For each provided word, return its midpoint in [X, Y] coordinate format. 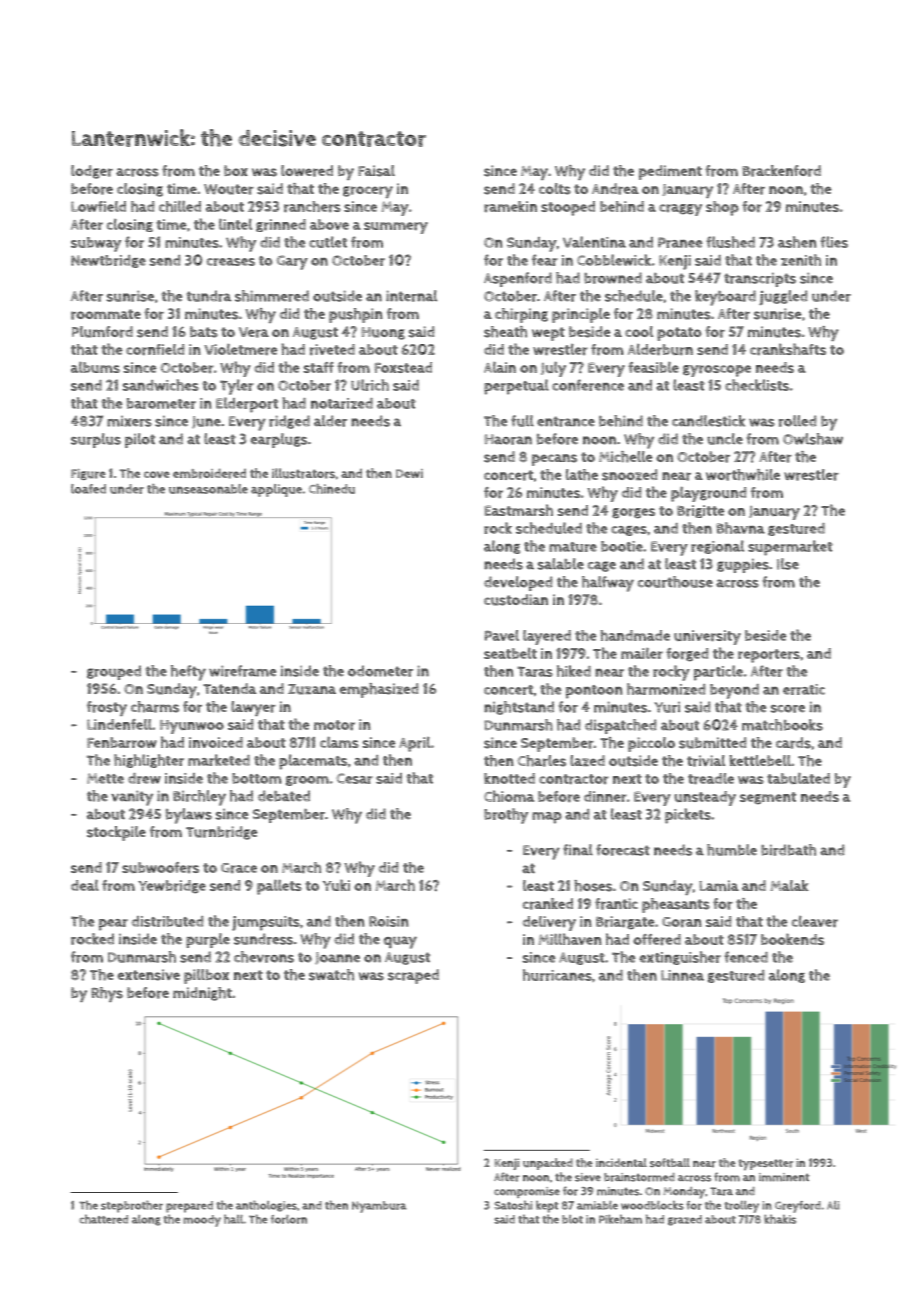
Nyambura [379, 1207]
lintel [235, 224]
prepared [189, 1207]
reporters [769, 656]
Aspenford [518, 279]
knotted [509, 778]
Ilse [788, 564]
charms [155, 707]
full [522, 421]
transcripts [760, 279]
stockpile [116, 833]
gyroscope [717, 371]
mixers [129, 421]
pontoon [594, 692]
